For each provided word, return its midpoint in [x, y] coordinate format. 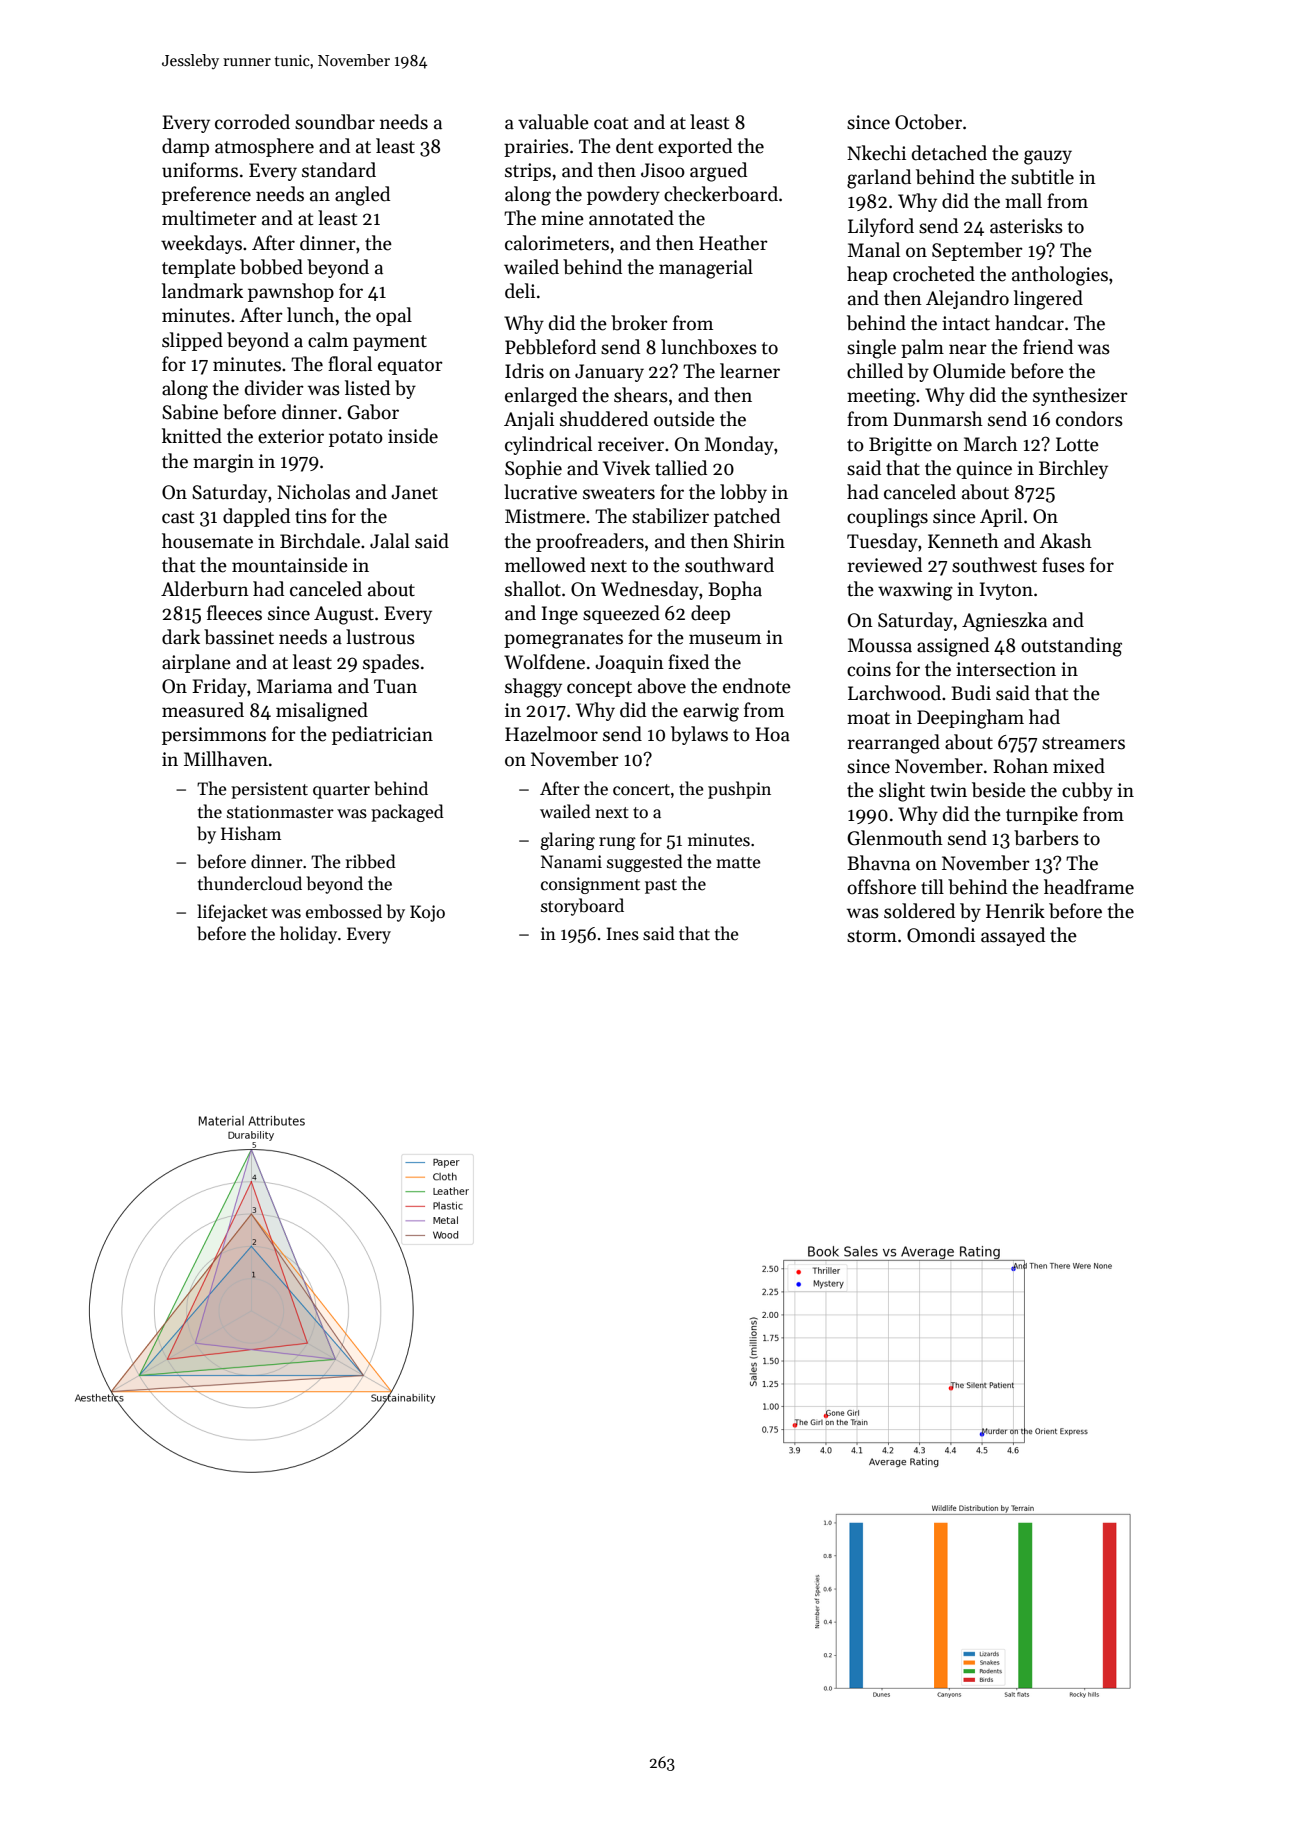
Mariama [294, 686]
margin [223, 463]
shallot [533, 589]
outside [684, 419]
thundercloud [250, 883]
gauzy [1048, 157]
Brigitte [900, 446]
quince [984, 470]
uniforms [200, 170]
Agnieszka [1004, 622]
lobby [743, 493]
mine [562, 218]
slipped [192, 341]
